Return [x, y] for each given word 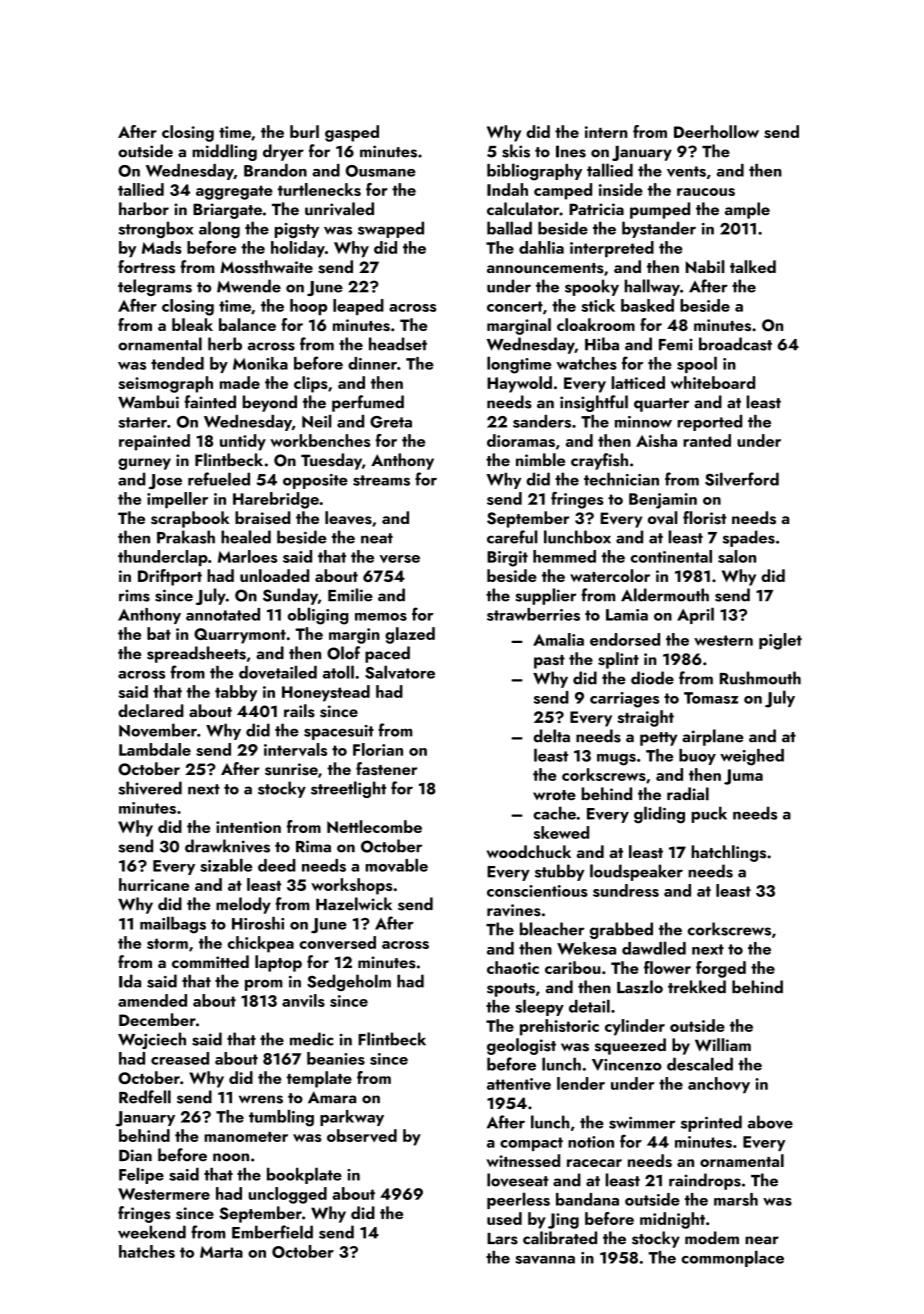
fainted [210, 402]
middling [224, 152]
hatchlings [728, 853]
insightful [594, 403]
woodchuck [529, 851]
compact [531, 1144]
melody [243, 905]
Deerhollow [716, 131]
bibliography [534, 172]
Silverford [742, 479]
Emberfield [272, 1232]
